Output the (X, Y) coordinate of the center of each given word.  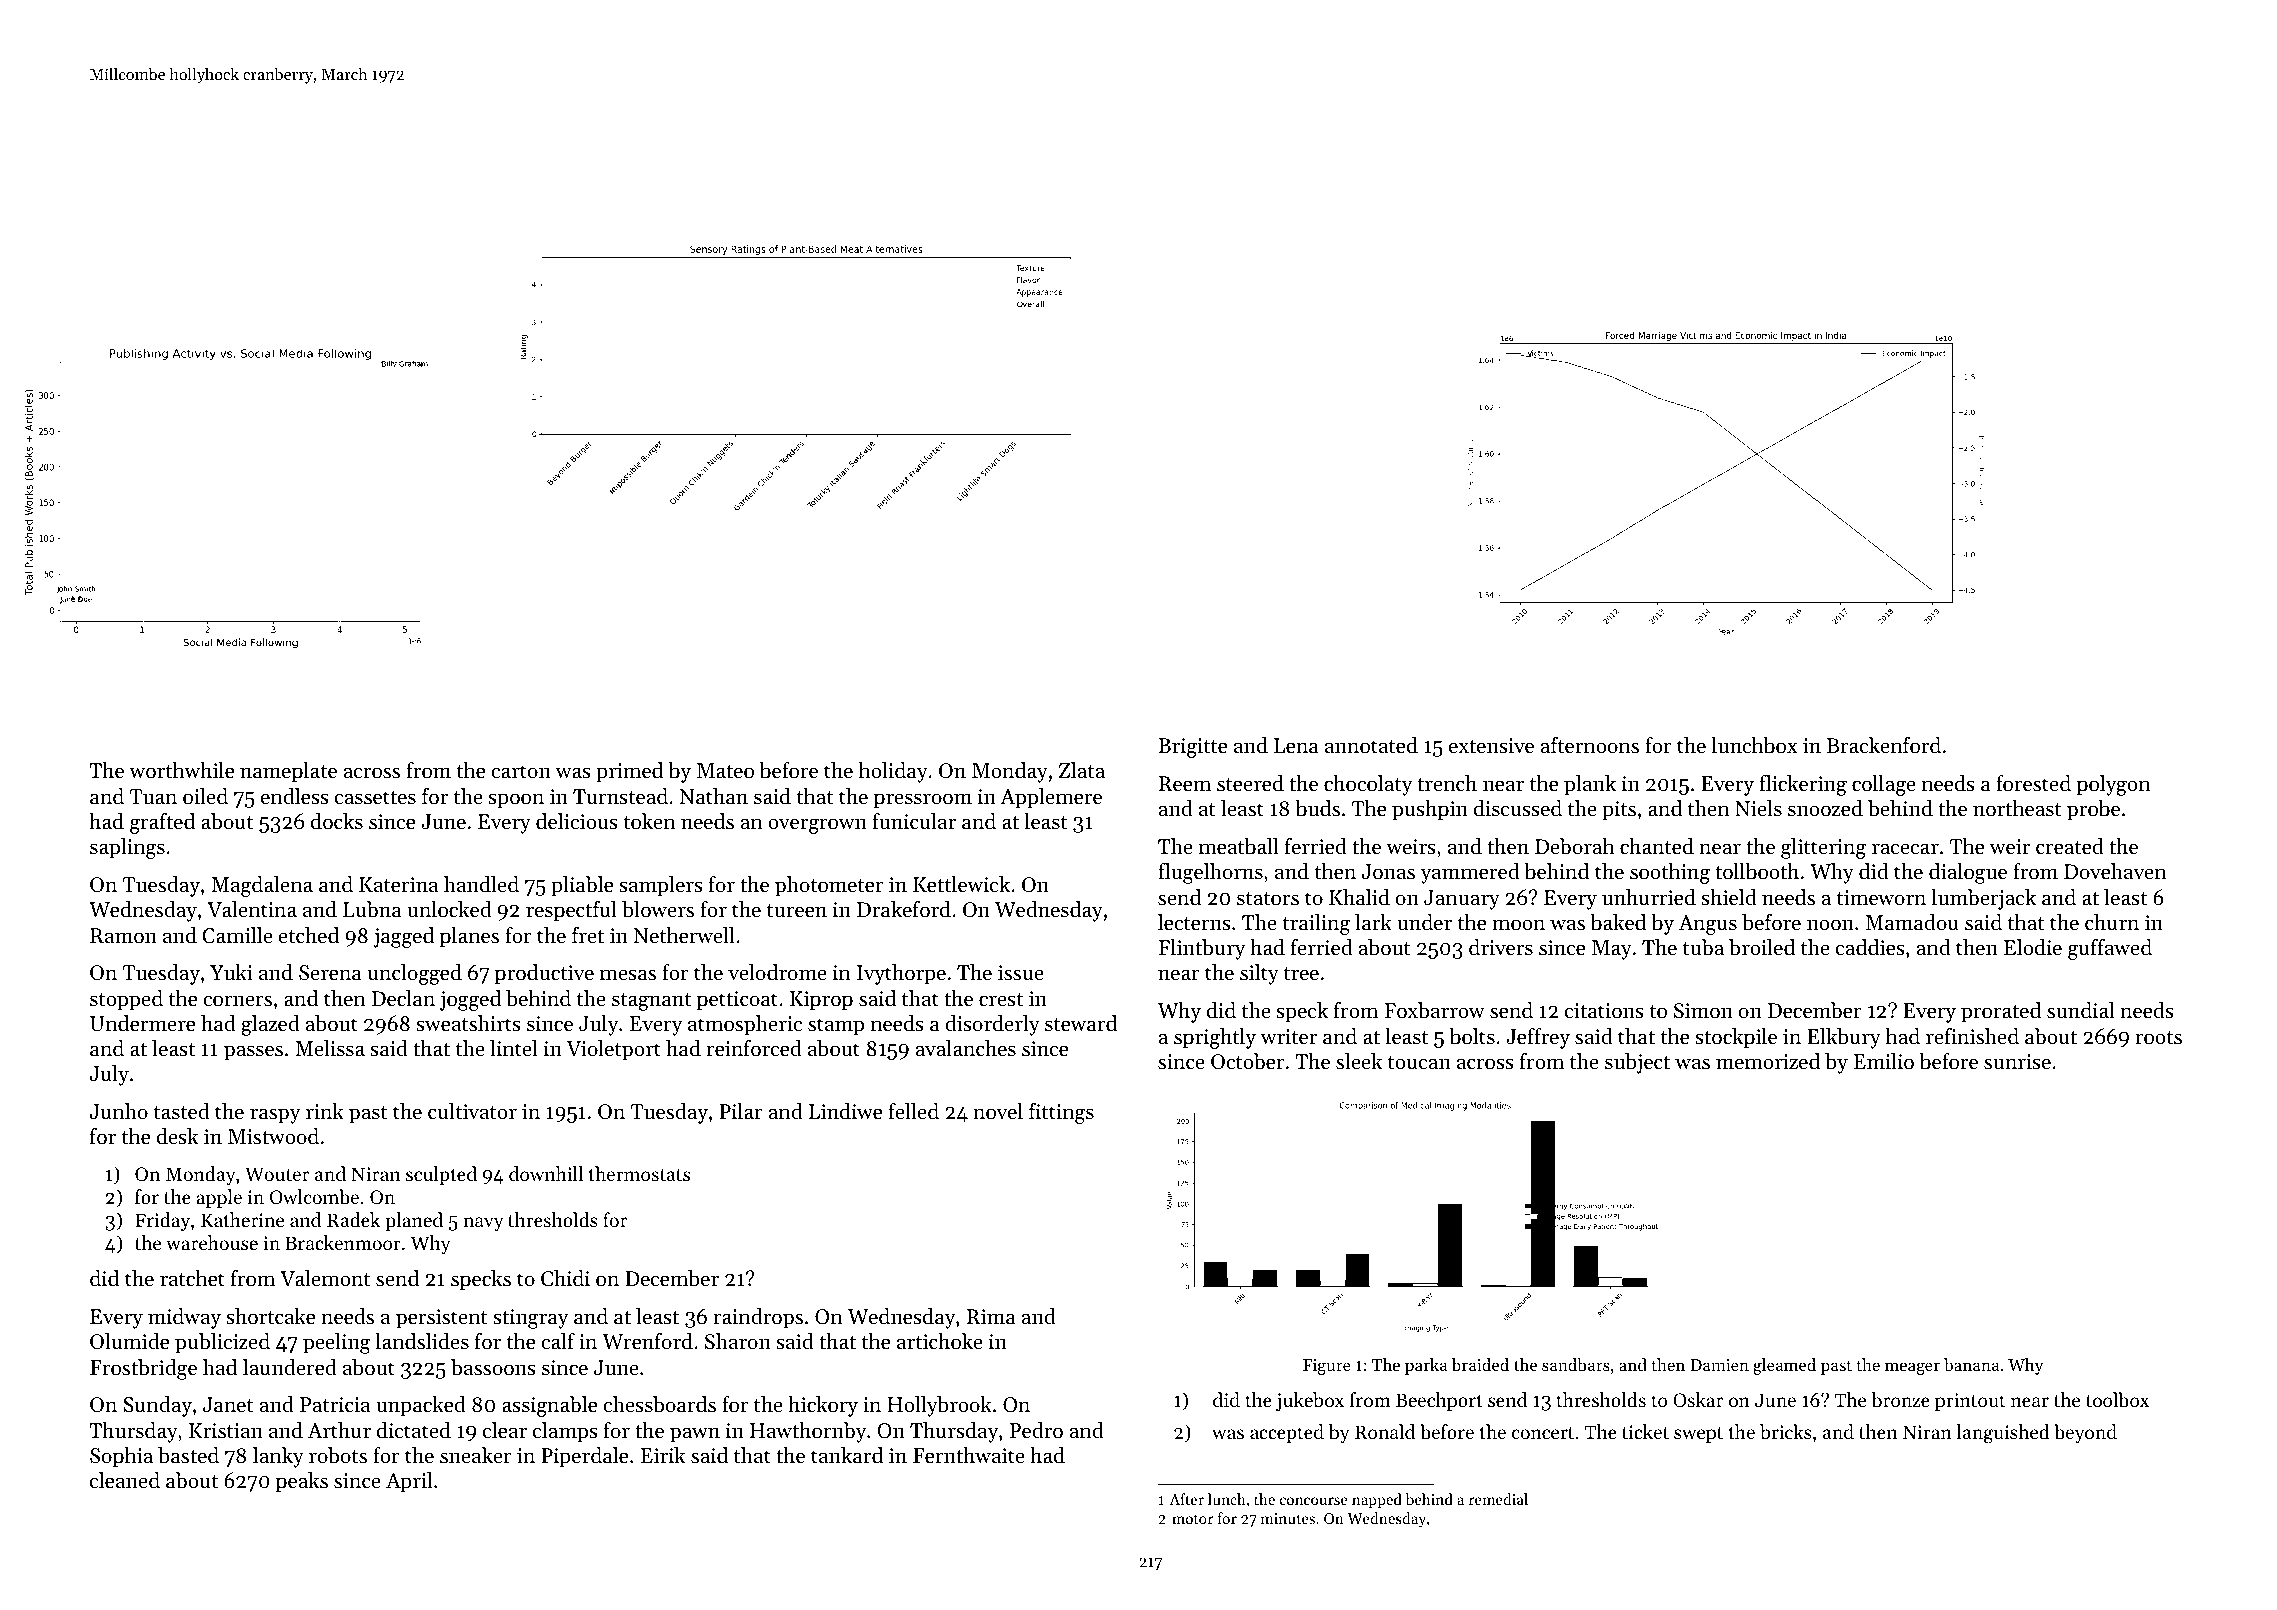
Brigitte (1192, 748)
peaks (302, 1482)
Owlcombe (314, 1196)
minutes (1288, 1518)
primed (629, 772)
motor (1193, 1519)
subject (1637, 1063)
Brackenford (1884, 745)
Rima (991, 1316)
